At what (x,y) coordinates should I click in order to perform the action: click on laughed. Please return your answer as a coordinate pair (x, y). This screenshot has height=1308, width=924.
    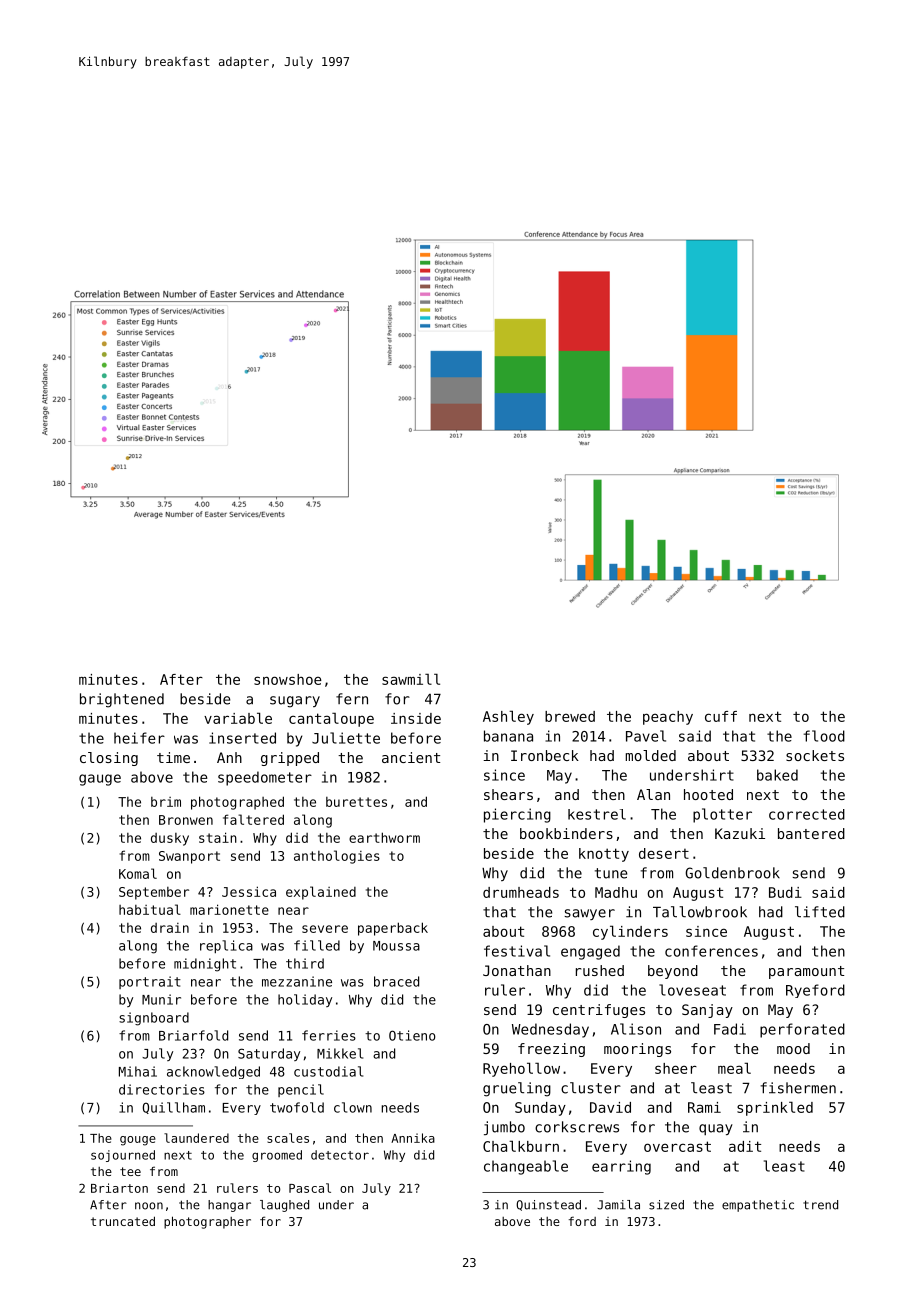
    Looking at the image, I should click on (284, 1206).
